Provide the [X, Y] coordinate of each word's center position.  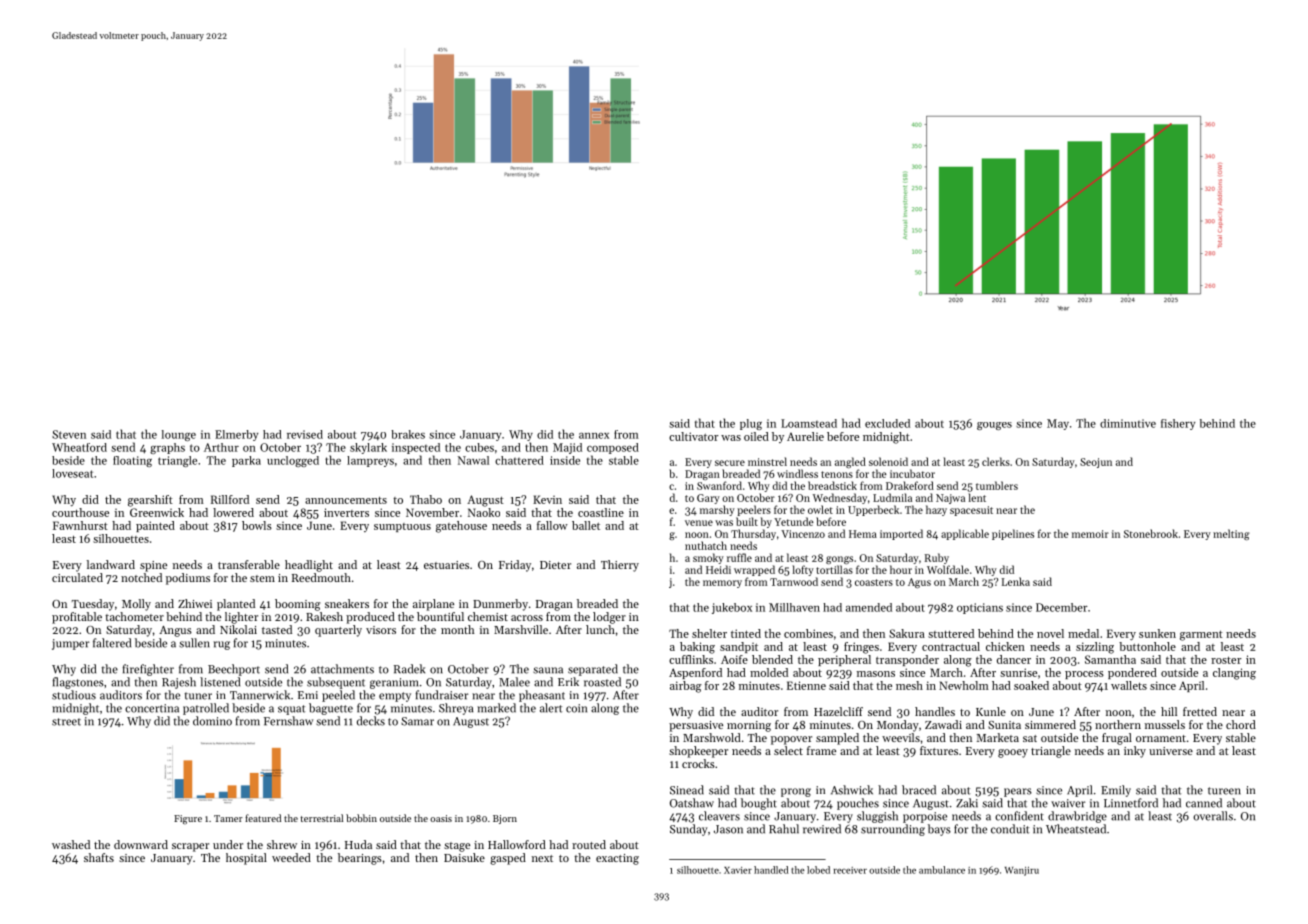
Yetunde [794, 521]
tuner [198, 696]
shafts [99, 857]
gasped [508, 859]
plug [751, 424]
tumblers [997, 485]
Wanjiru [1022, 871]
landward [111, 564]
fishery [1178, 424]
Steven [69, 434]
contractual [951, 646]
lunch [600, 629]
